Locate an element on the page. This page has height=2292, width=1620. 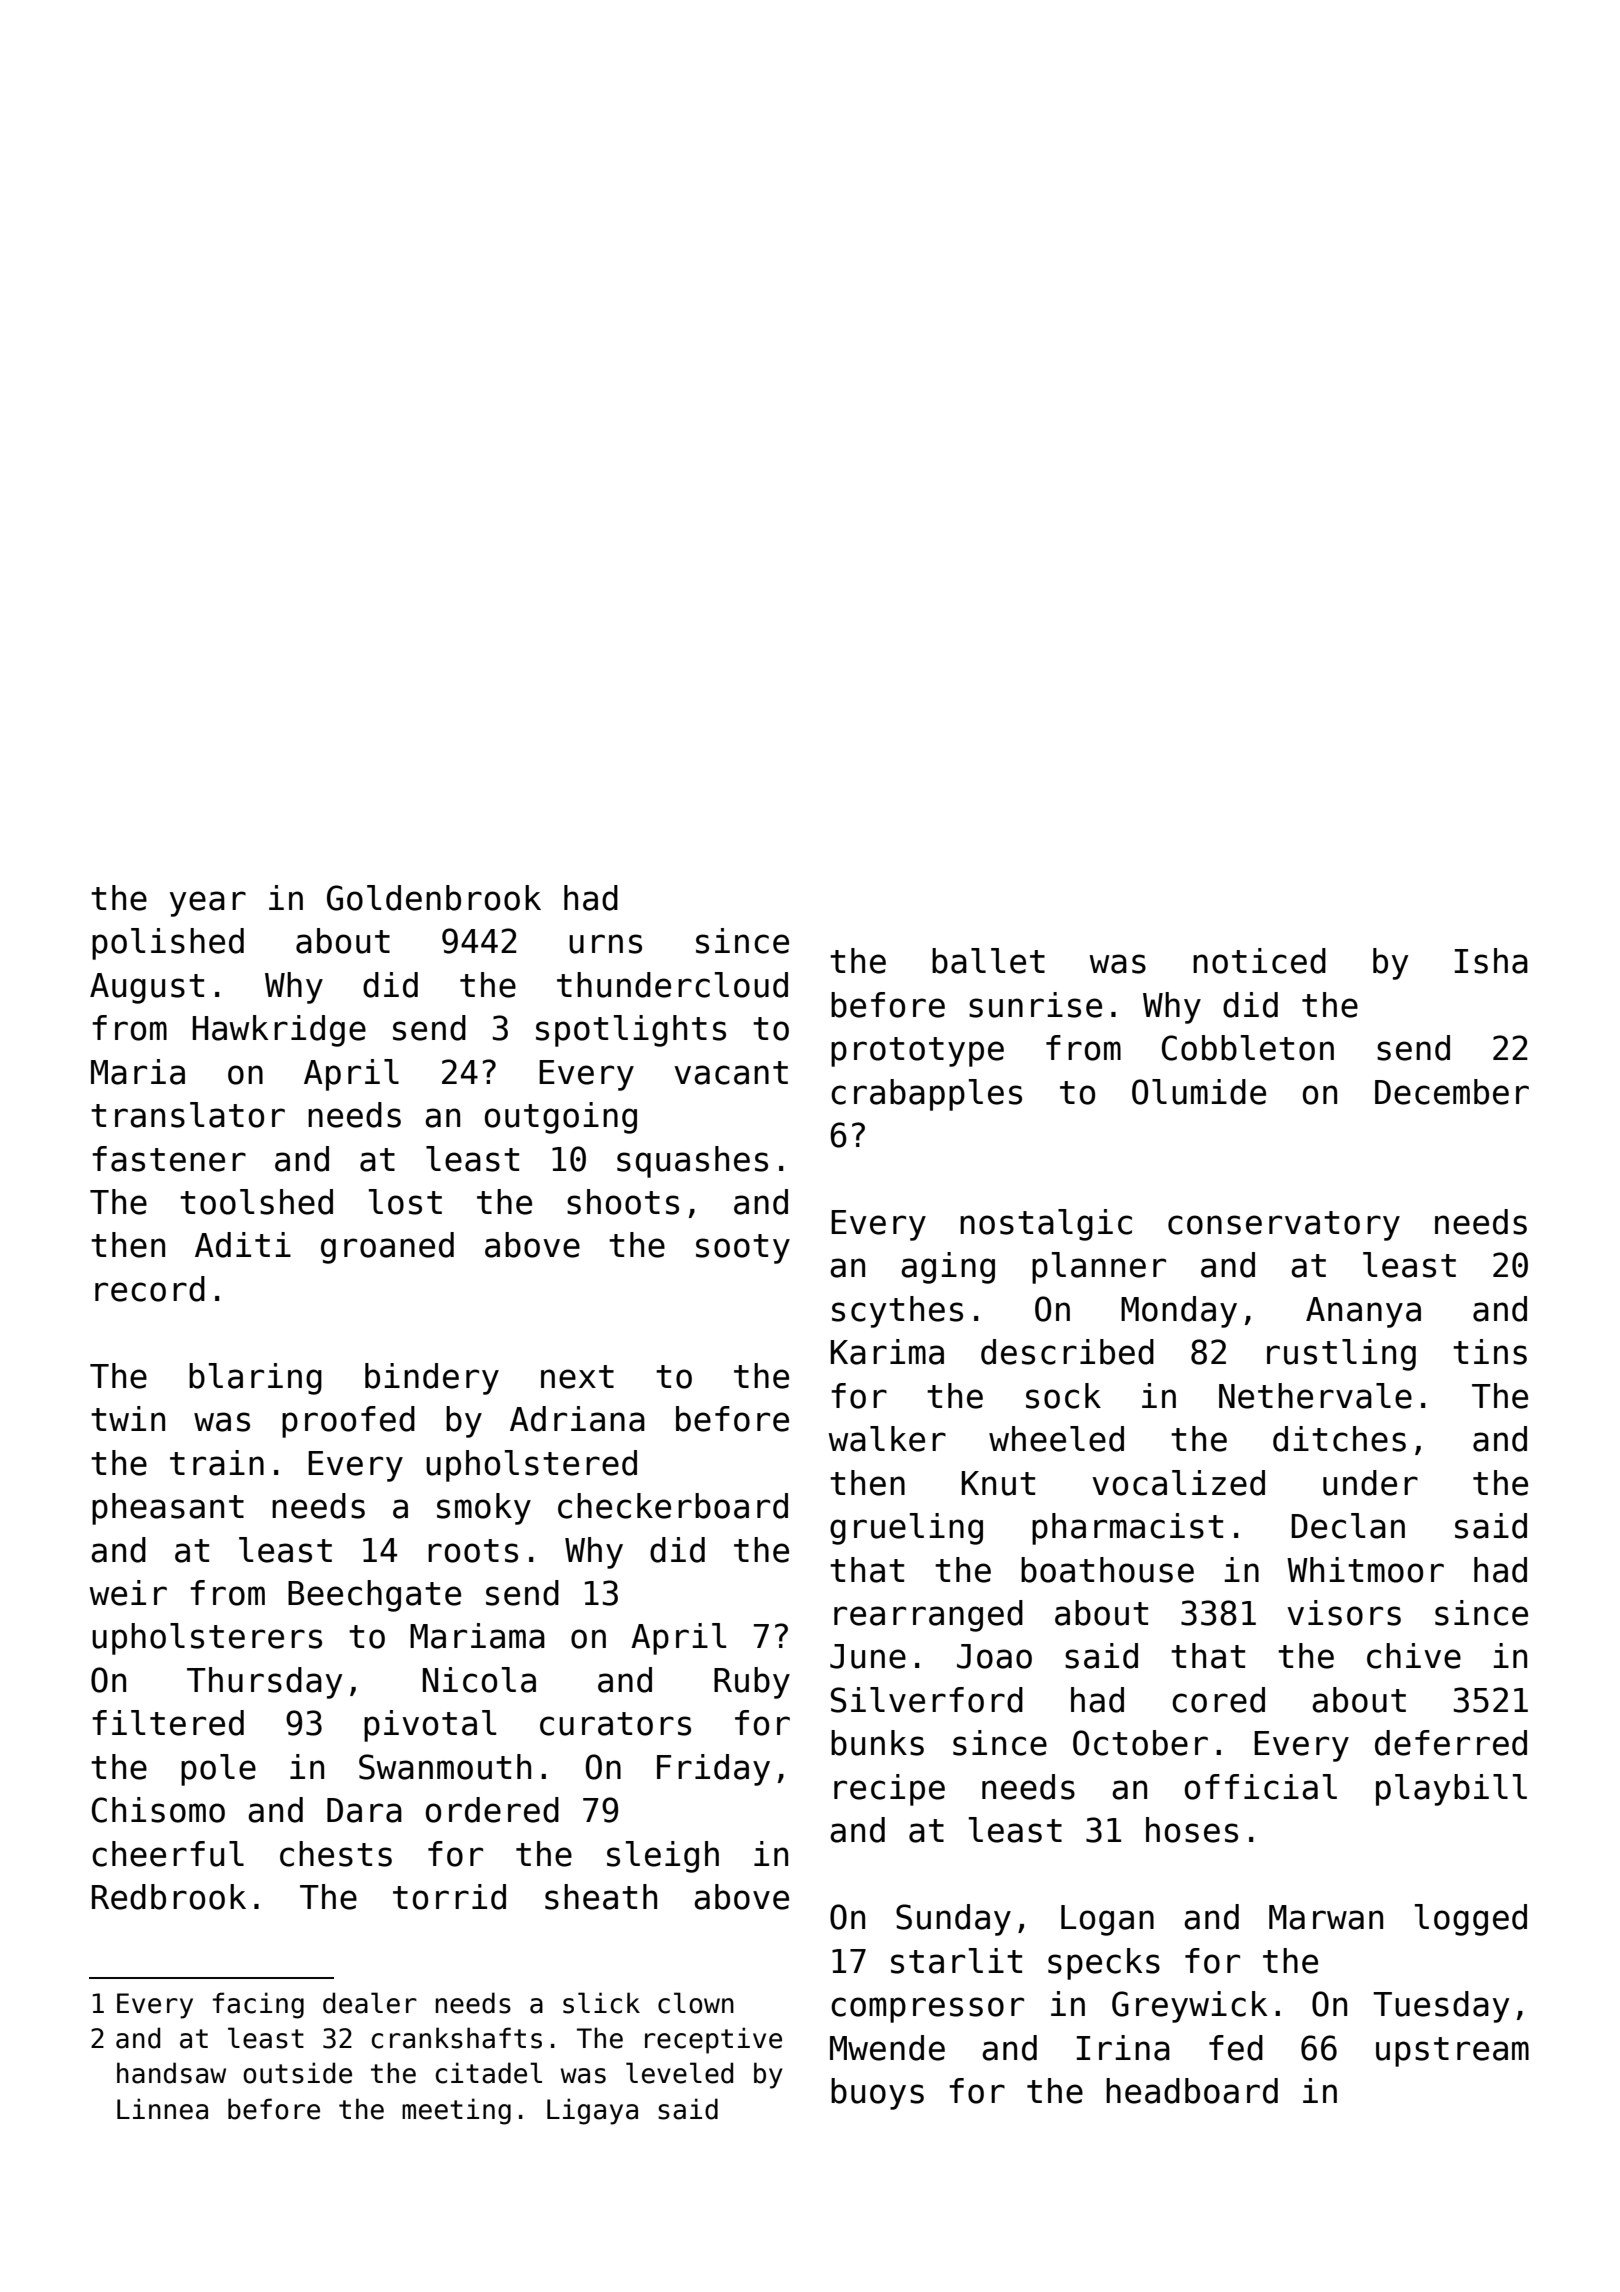
nostalgic is located at coordinates (1046, 1225).
